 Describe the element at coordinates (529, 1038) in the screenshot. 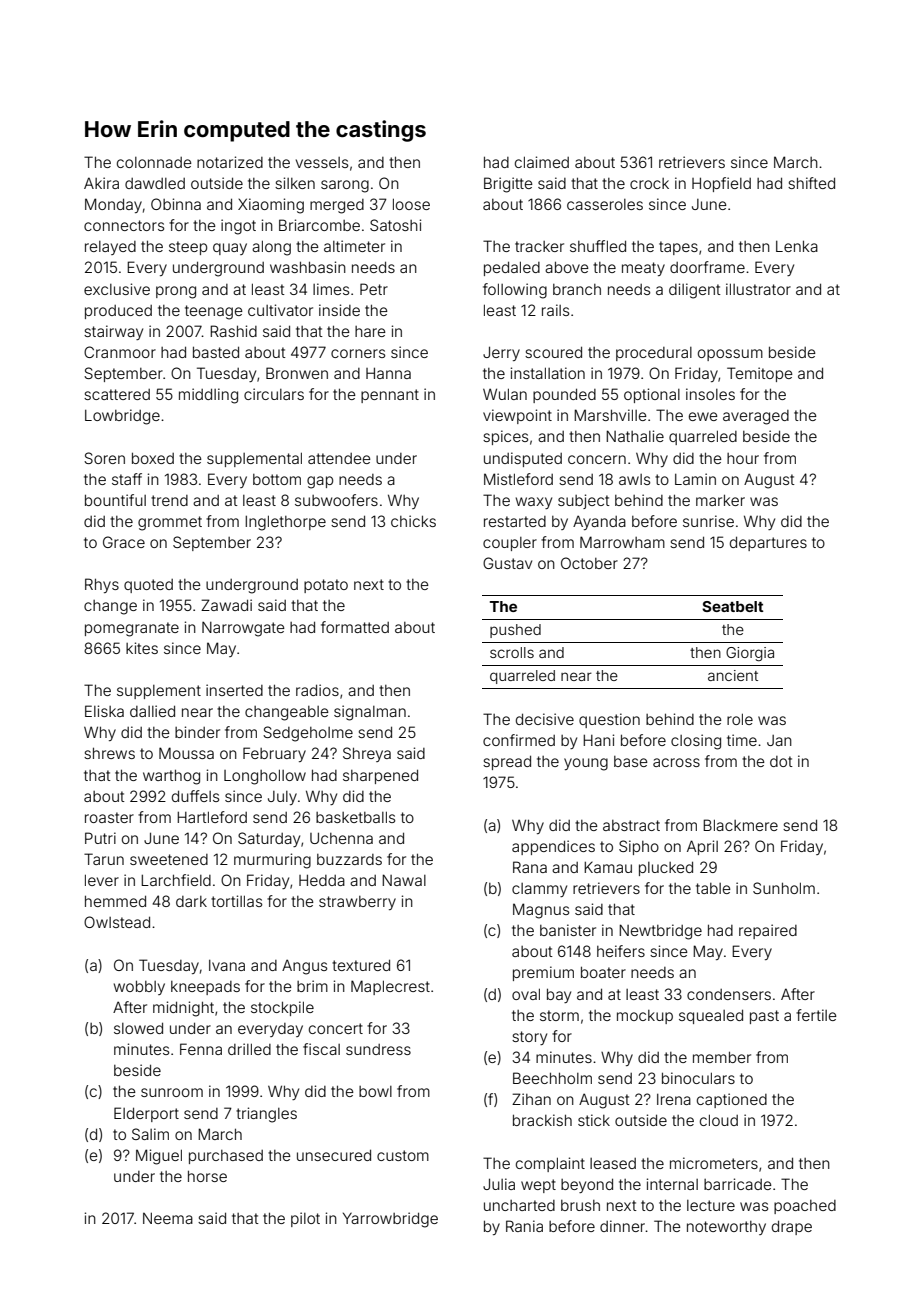

I see `story` at that location.
